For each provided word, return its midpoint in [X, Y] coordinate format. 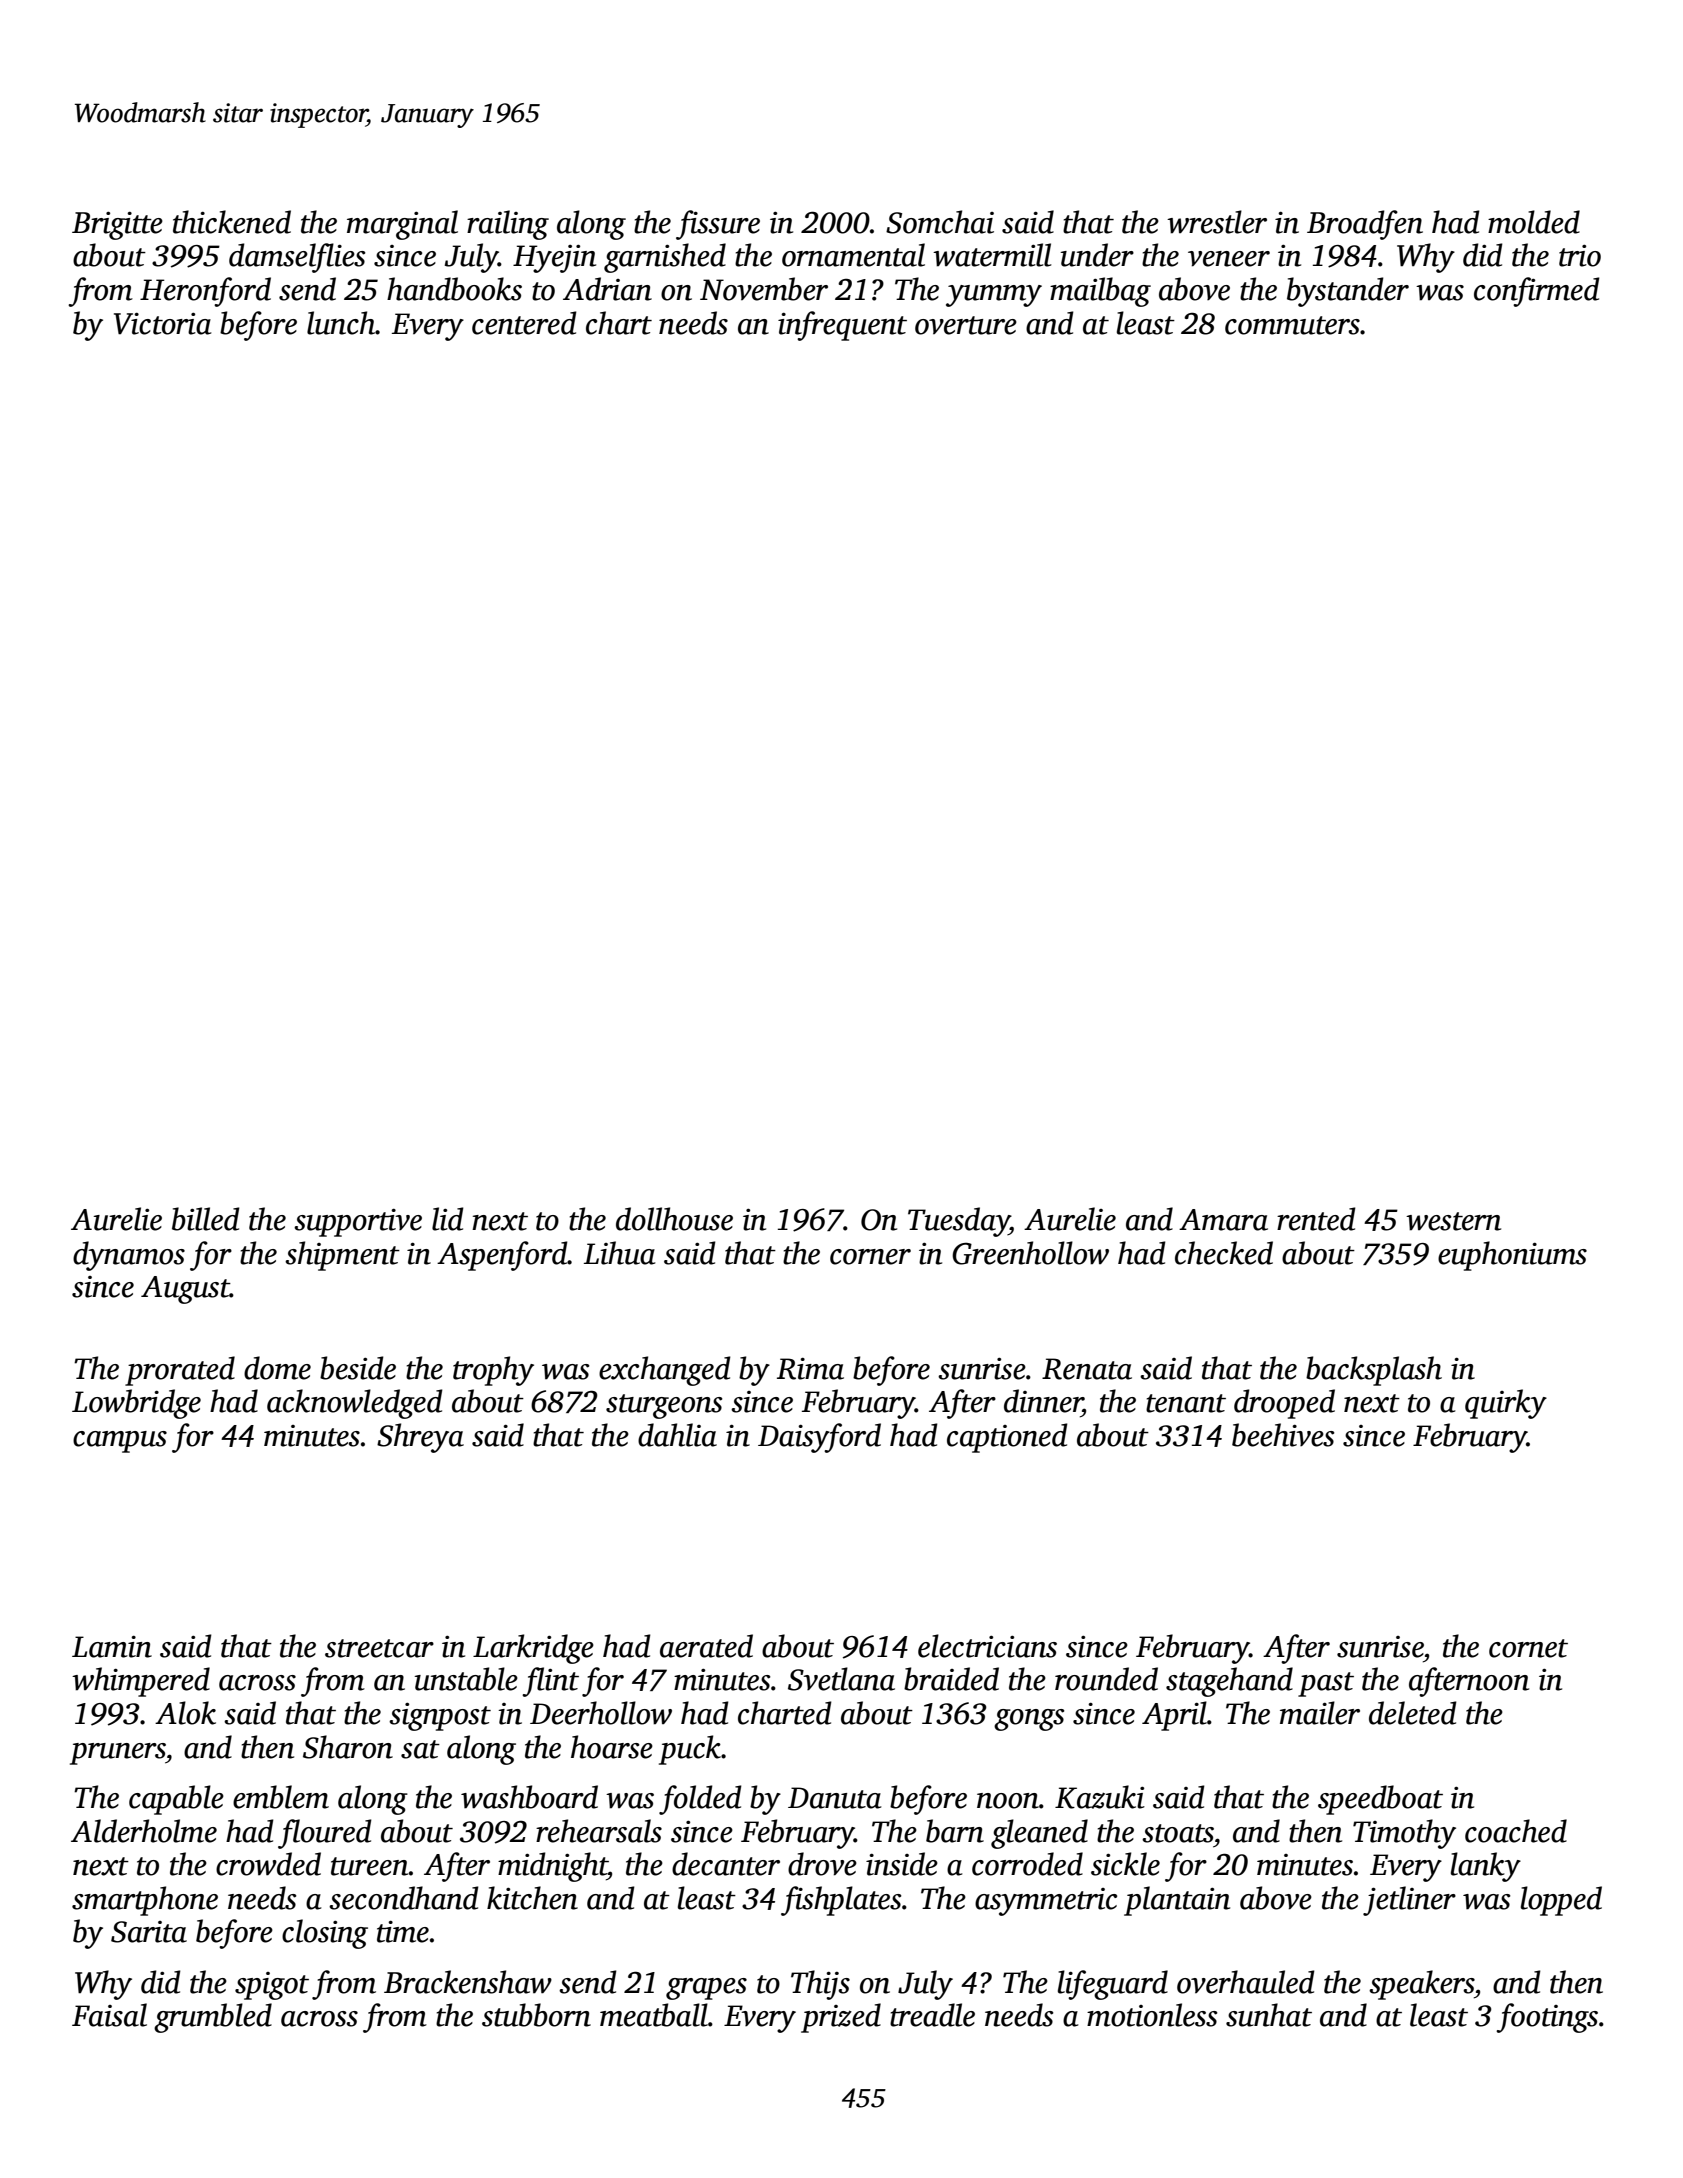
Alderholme [144, 1831]
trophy [493, 1371]
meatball [654, 2015]
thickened [232, 222]
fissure [718, 225]
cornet [1528, 1648]
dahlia [677, 1435]
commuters [1292, 325]
